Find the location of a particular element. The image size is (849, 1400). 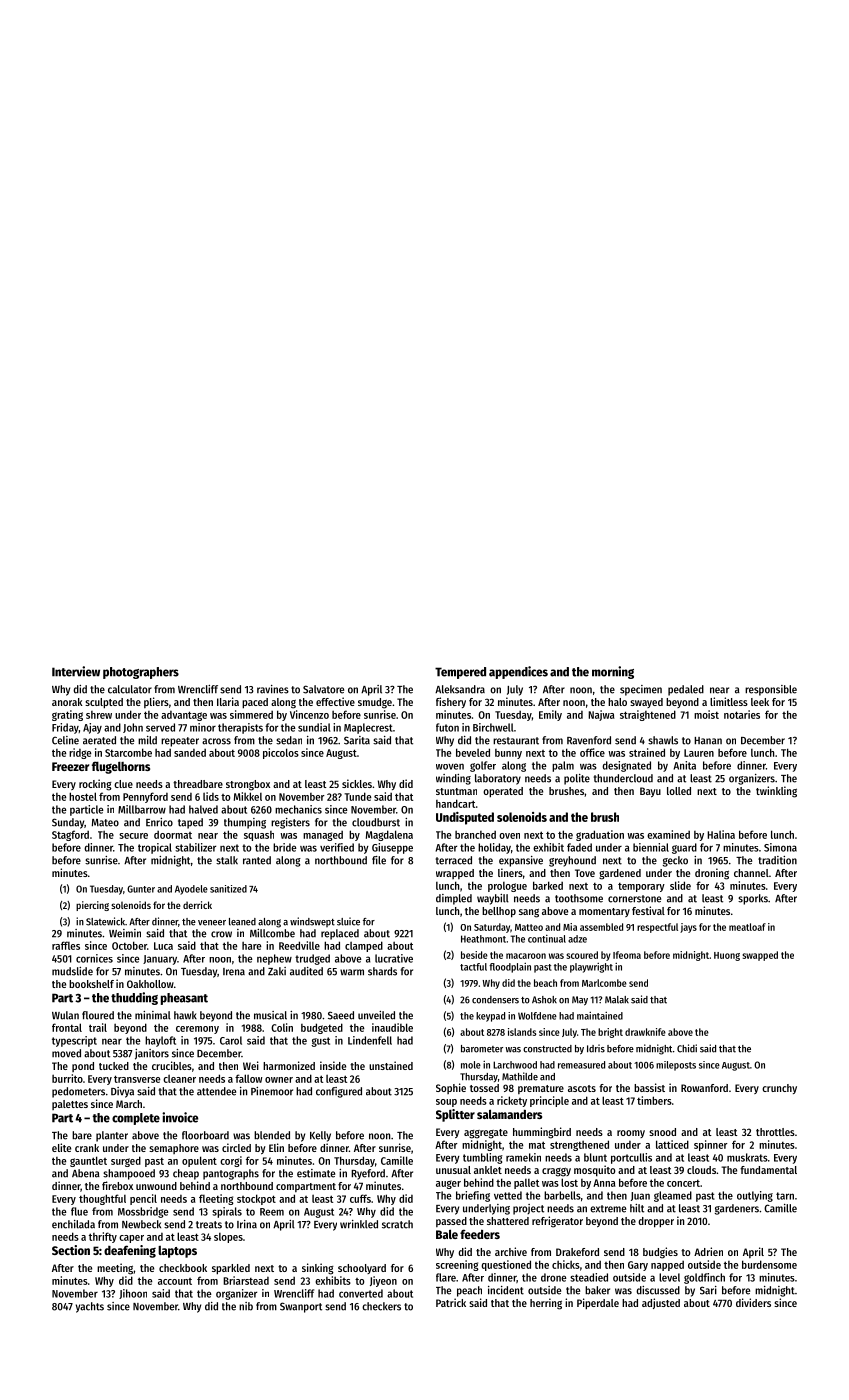

Oakhollow is located at coordinates (150, 984).
